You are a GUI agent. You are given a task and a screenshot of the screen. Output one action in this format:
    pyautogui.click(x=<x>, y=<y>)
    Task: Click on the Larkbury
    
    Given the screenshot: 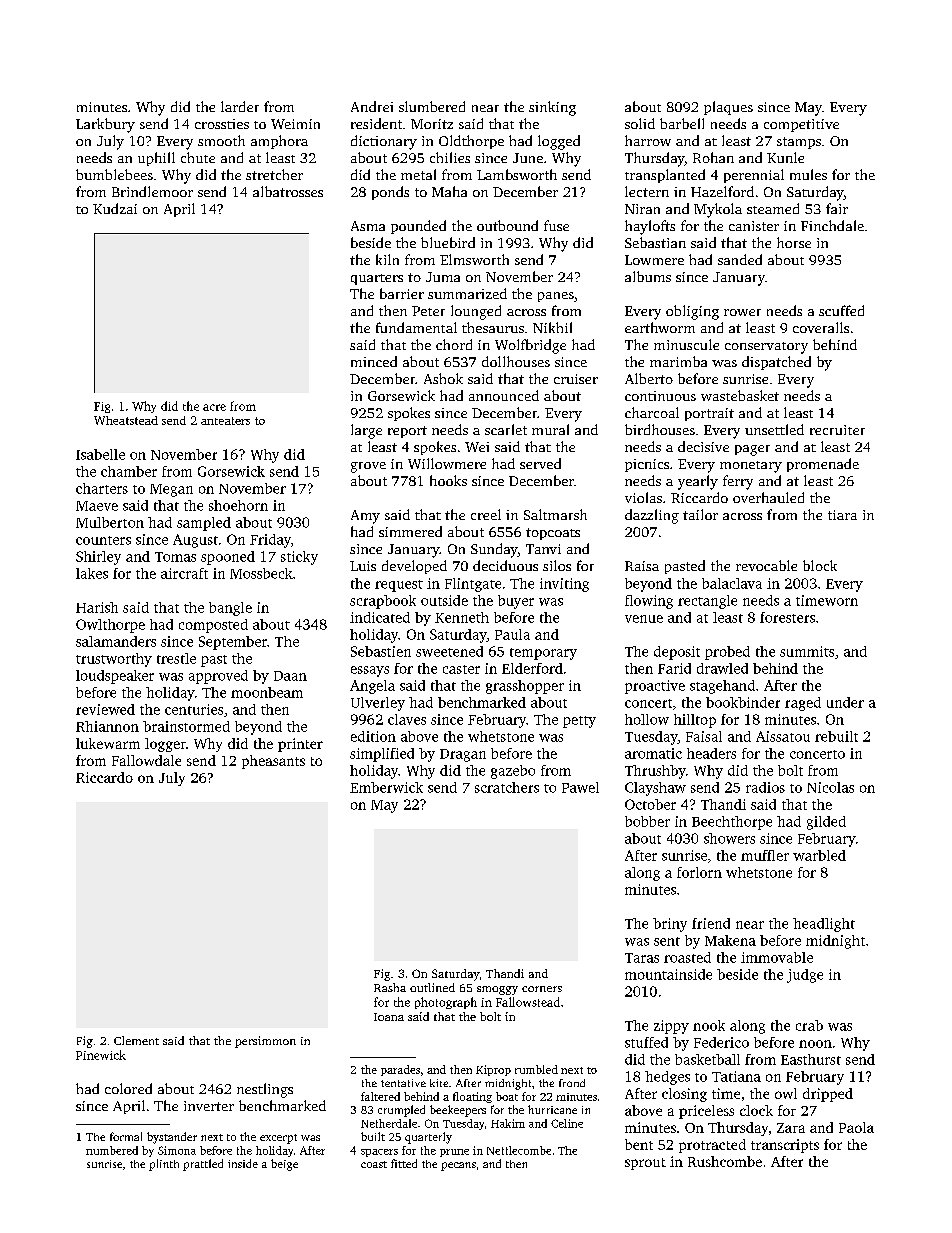 What is the action you would take?
    pyautogui.click(x=105, y=125)
